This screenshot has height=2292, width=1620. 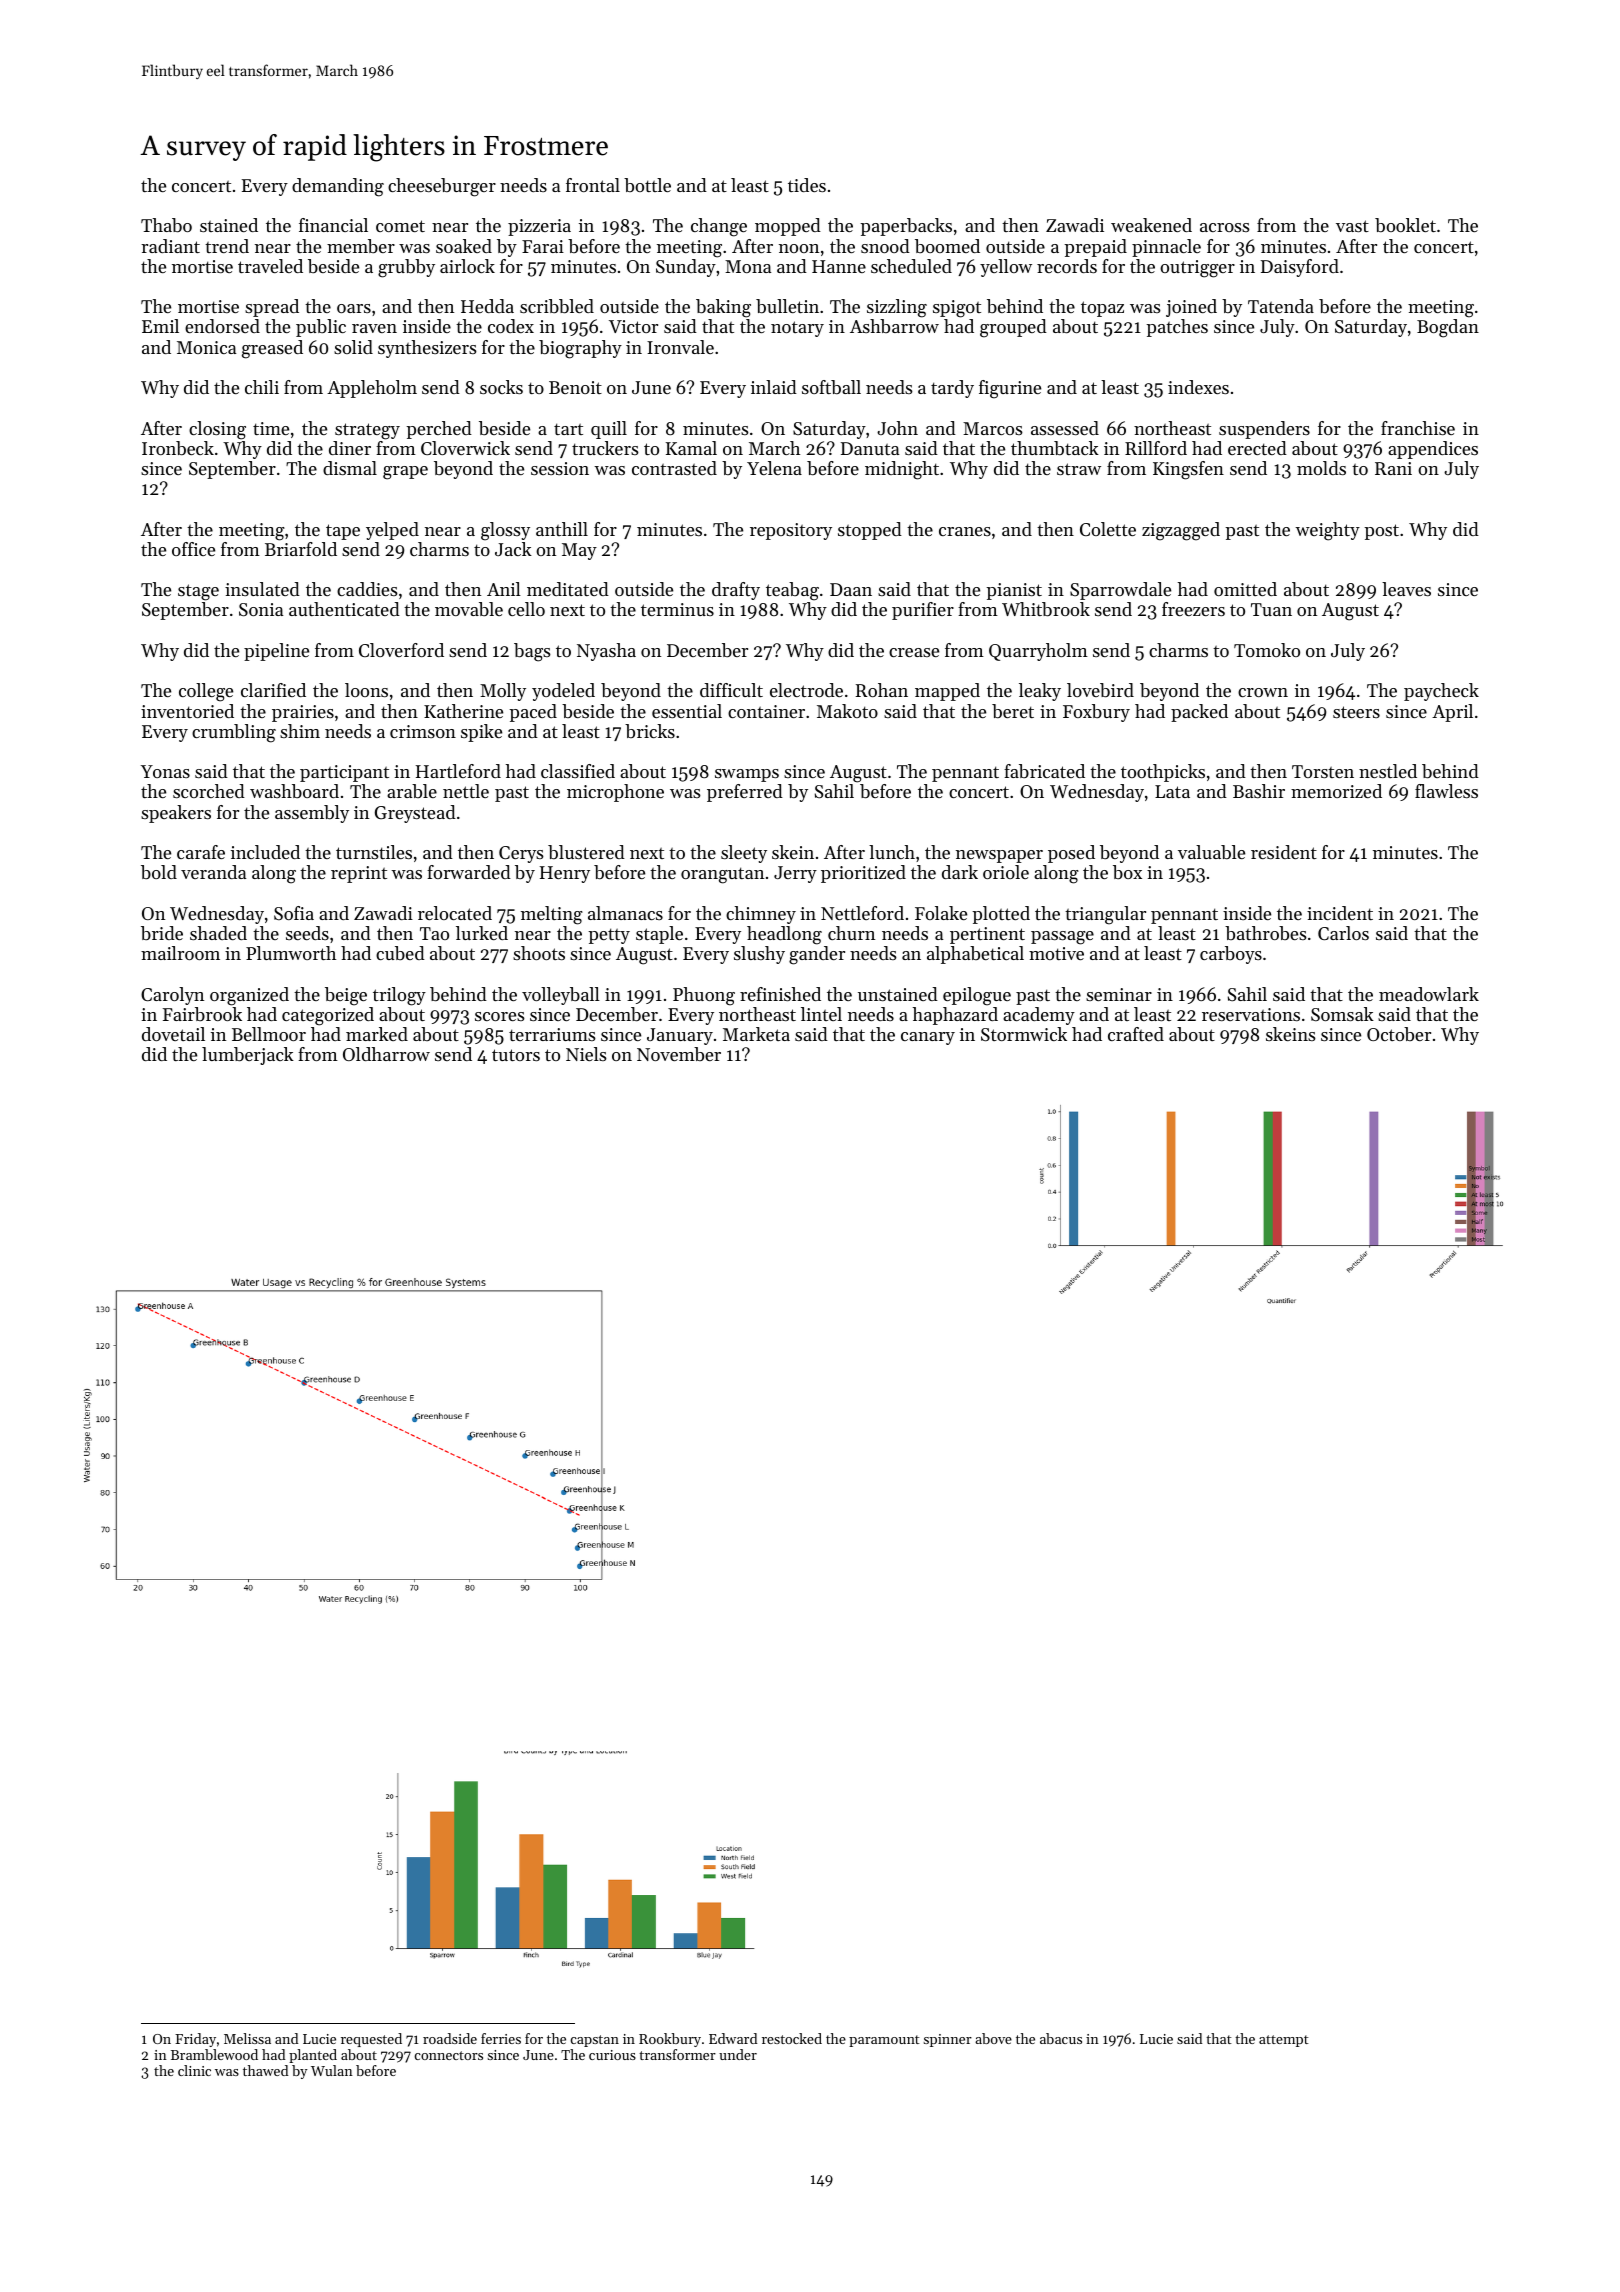 I want to click on movable, so click(x=469, y=609).
